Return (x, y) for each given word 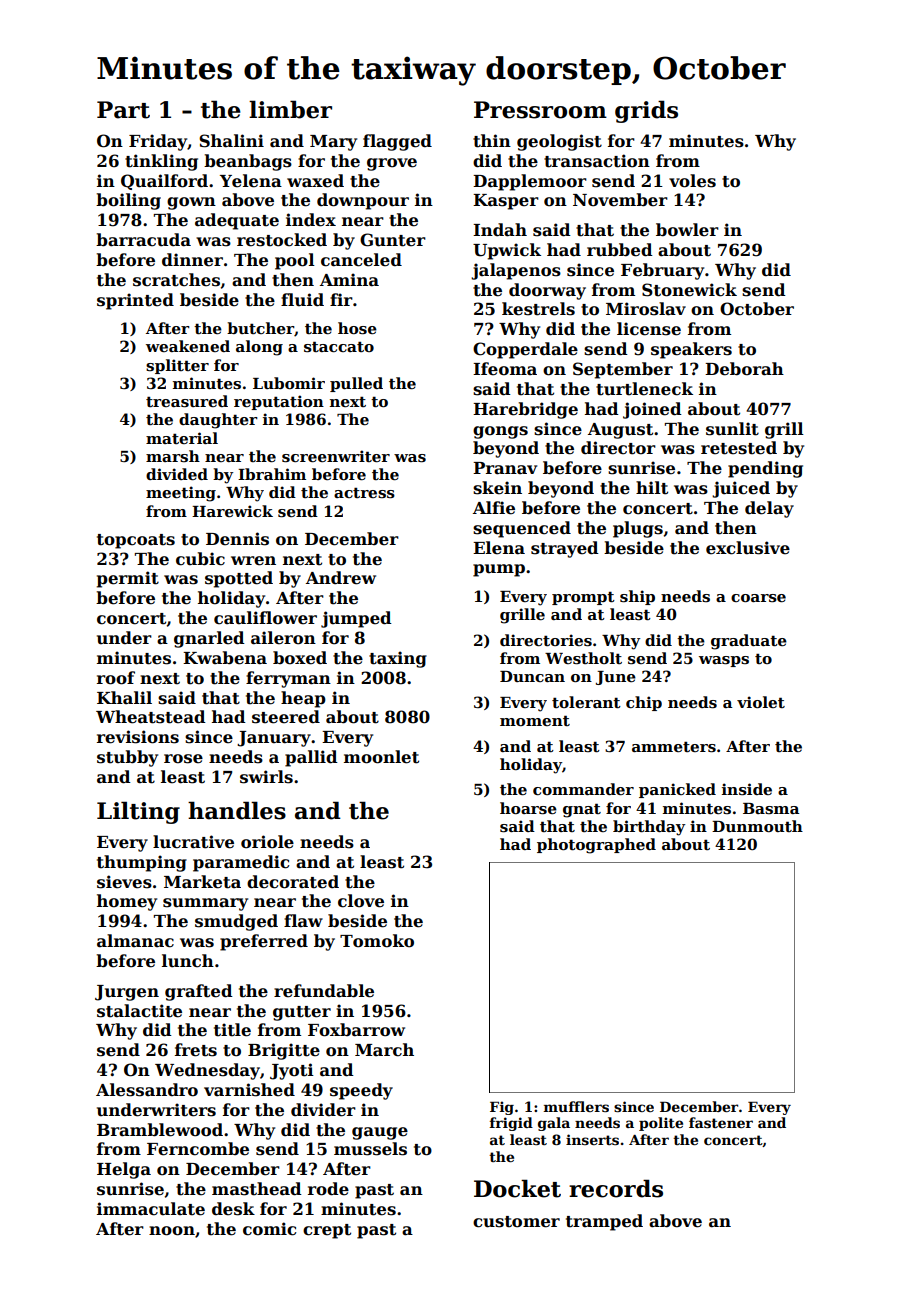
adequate (237, 221)
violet (761, 702)
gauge (380, 1133)
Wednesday (207, 1071)
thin (492, 141)
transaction (597, 161)
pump (499, 570)
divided (177, 474)
